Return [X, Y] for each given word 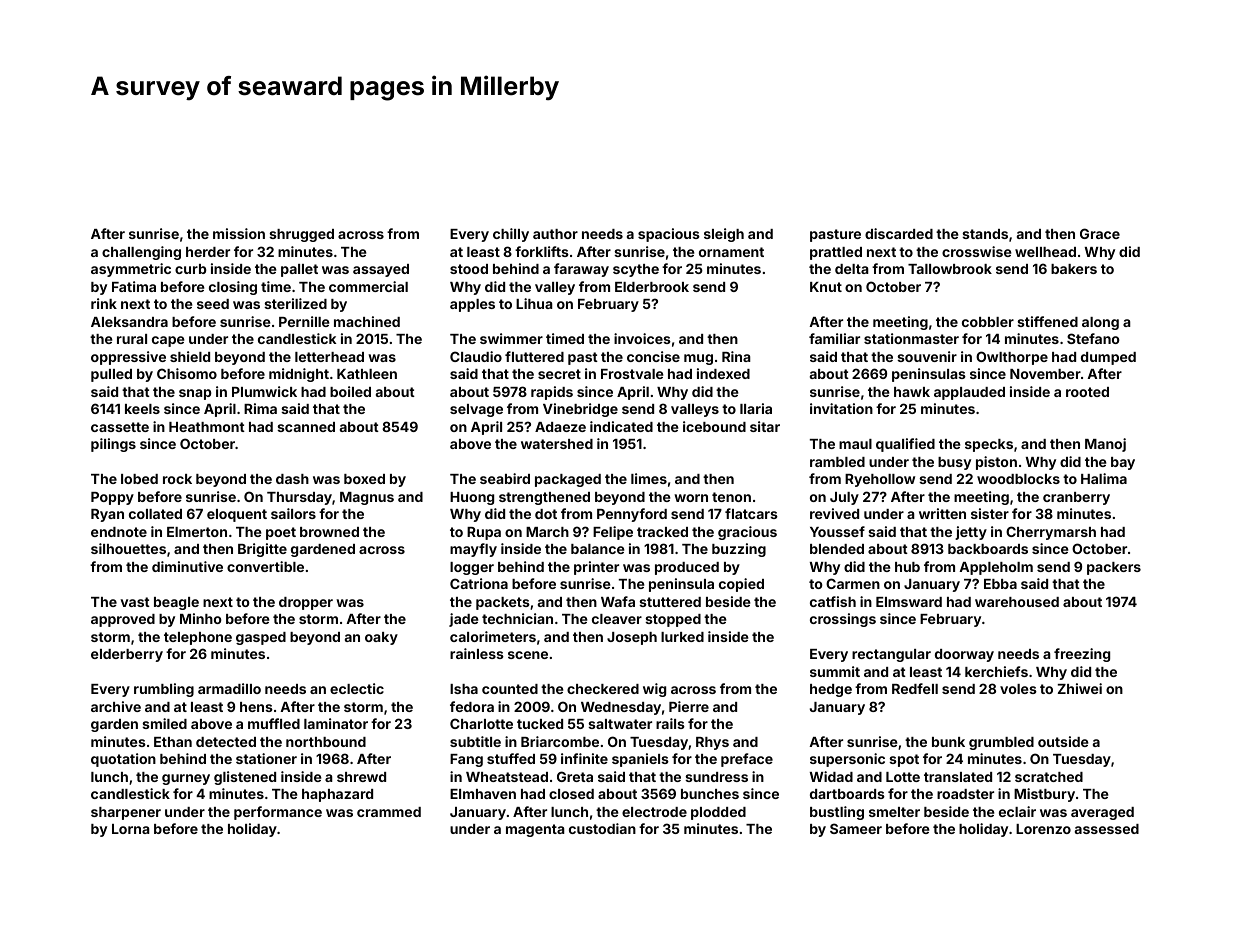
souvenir [927, 356]
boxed [364, 479]
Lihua [534, 303]
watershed [557, 444]
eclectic [357, 688]
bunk [948, 742]
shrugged [301, 235]
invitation [841, 408]
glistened [245, 778]
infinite [584, 758]
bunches [710, 794]
